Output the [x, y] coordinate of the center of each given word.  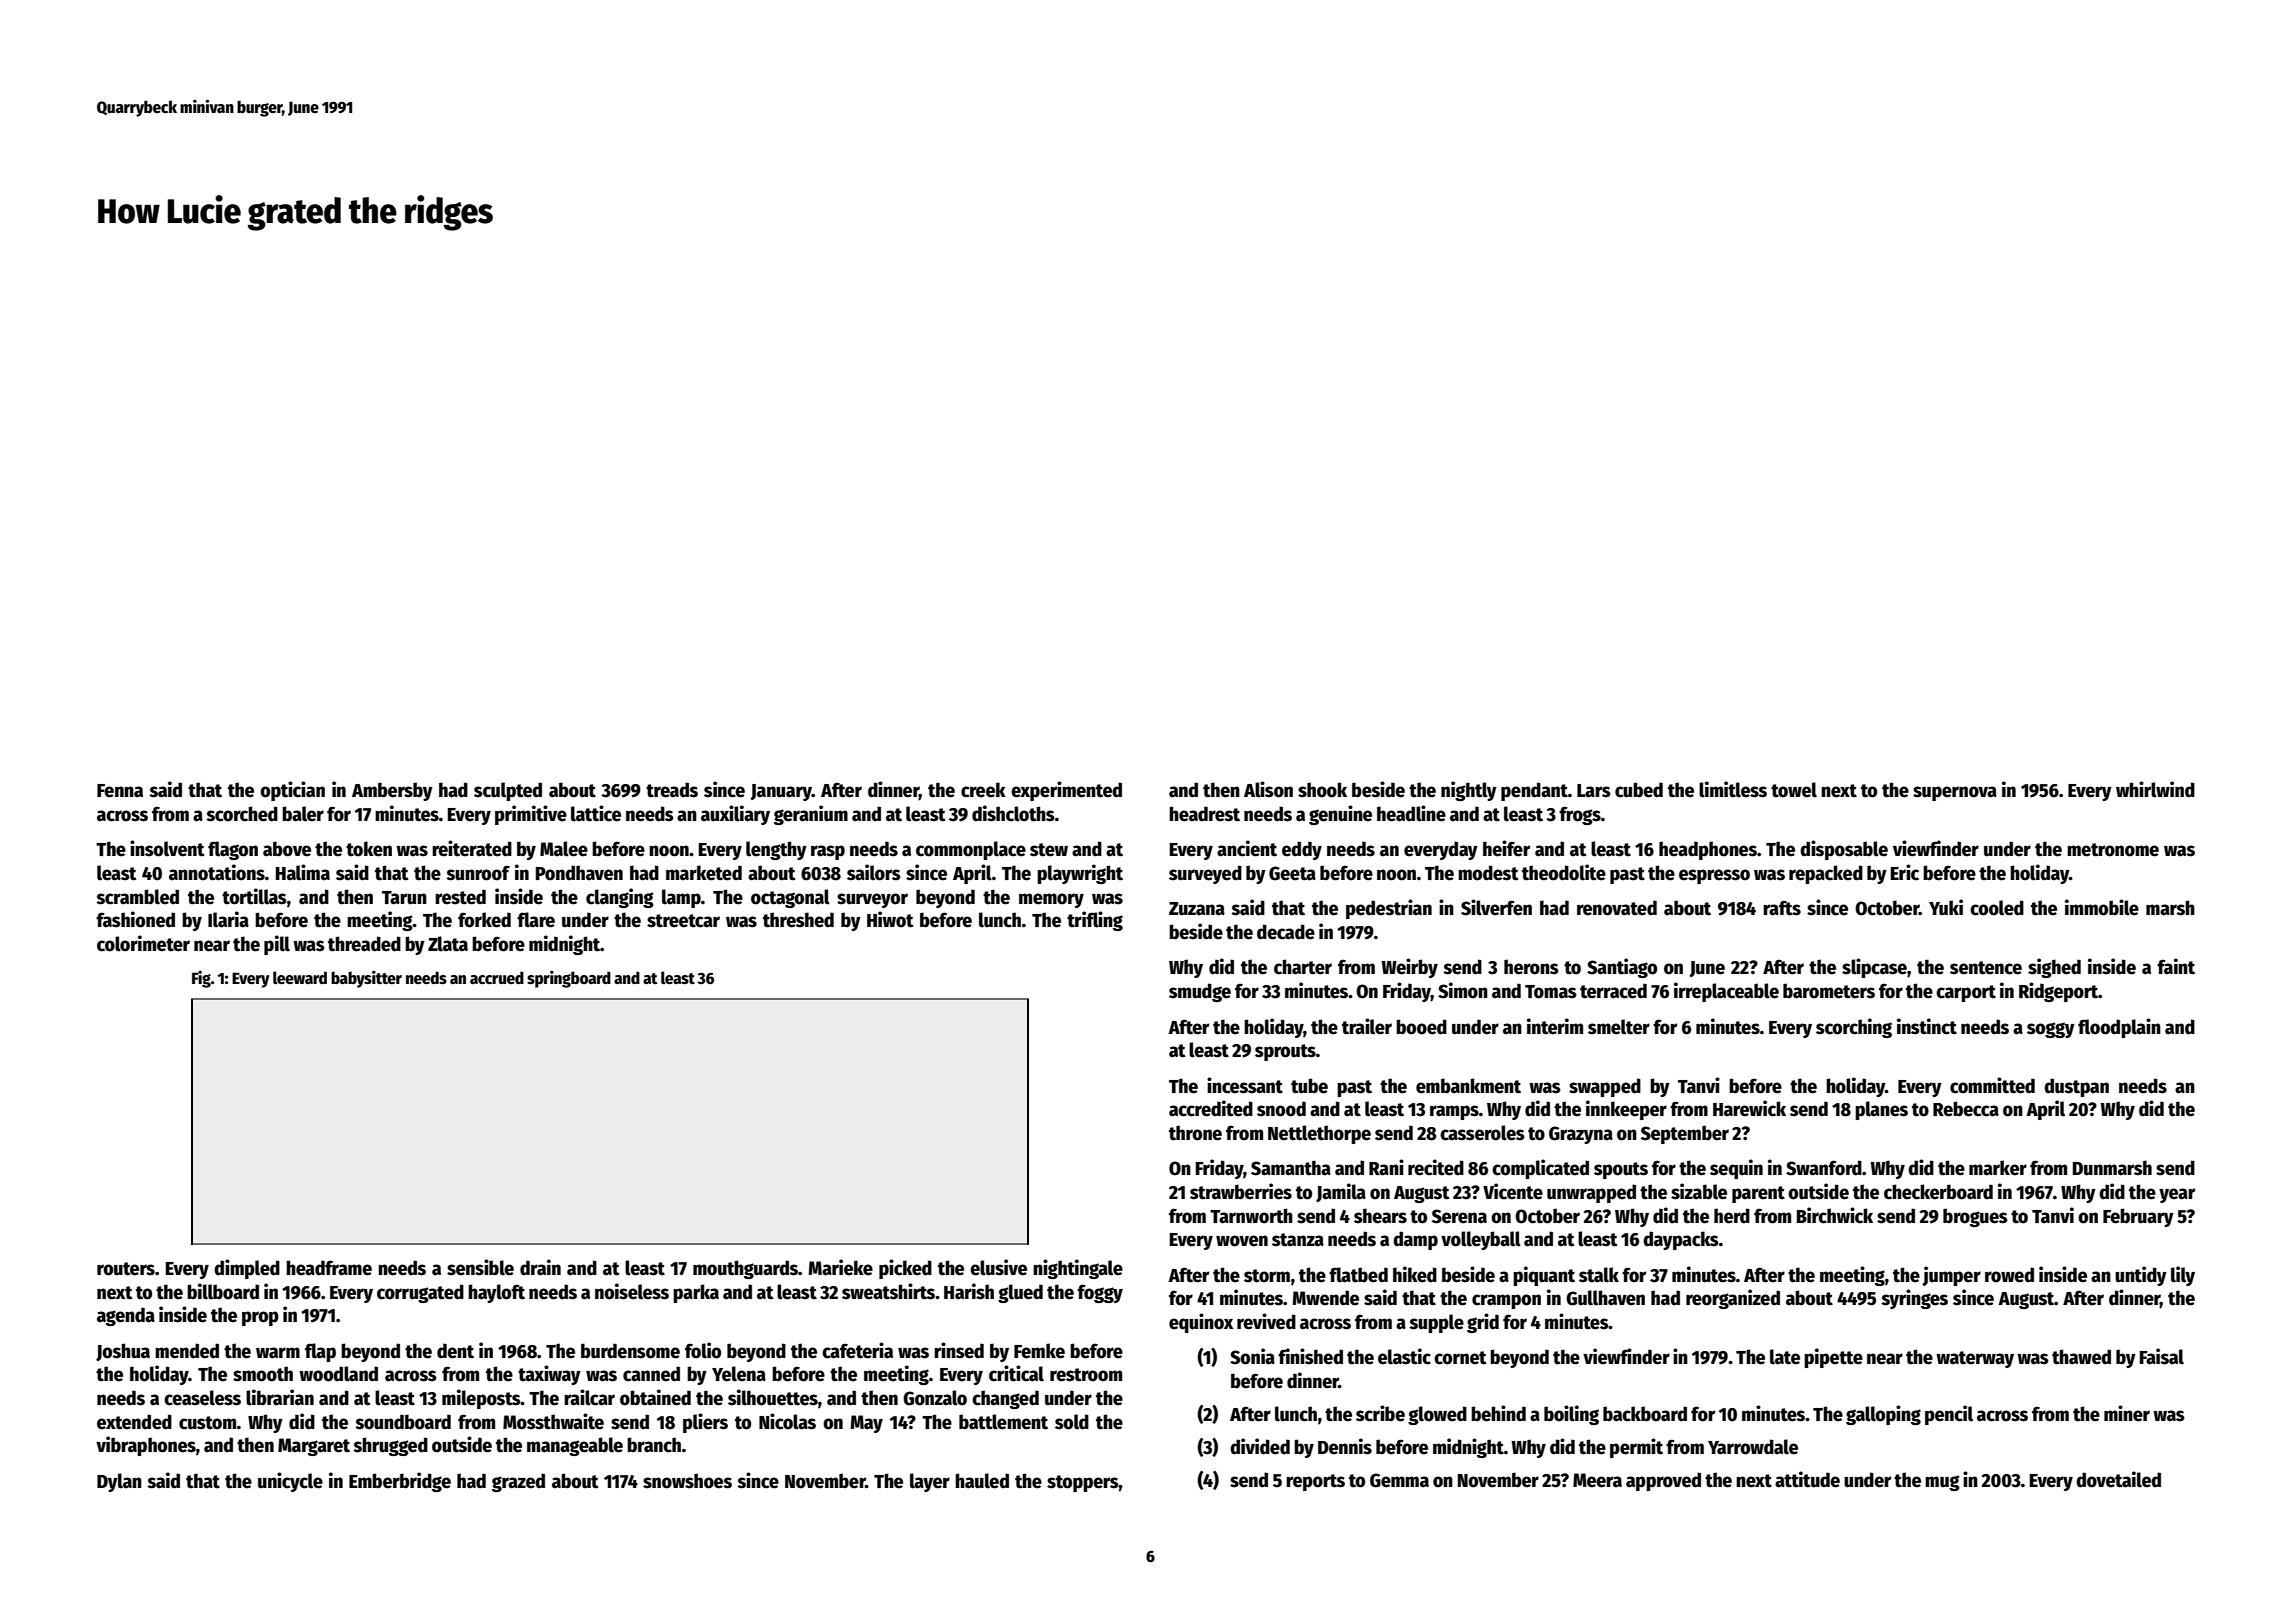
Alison [1268, 789]
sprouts [1285, 1052]
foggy [1100, 1293]
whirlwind [2155, 789]
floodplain [2119, 1028]
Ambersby [392, 791]
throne [1195, 1133]
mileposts [481, 1399]
